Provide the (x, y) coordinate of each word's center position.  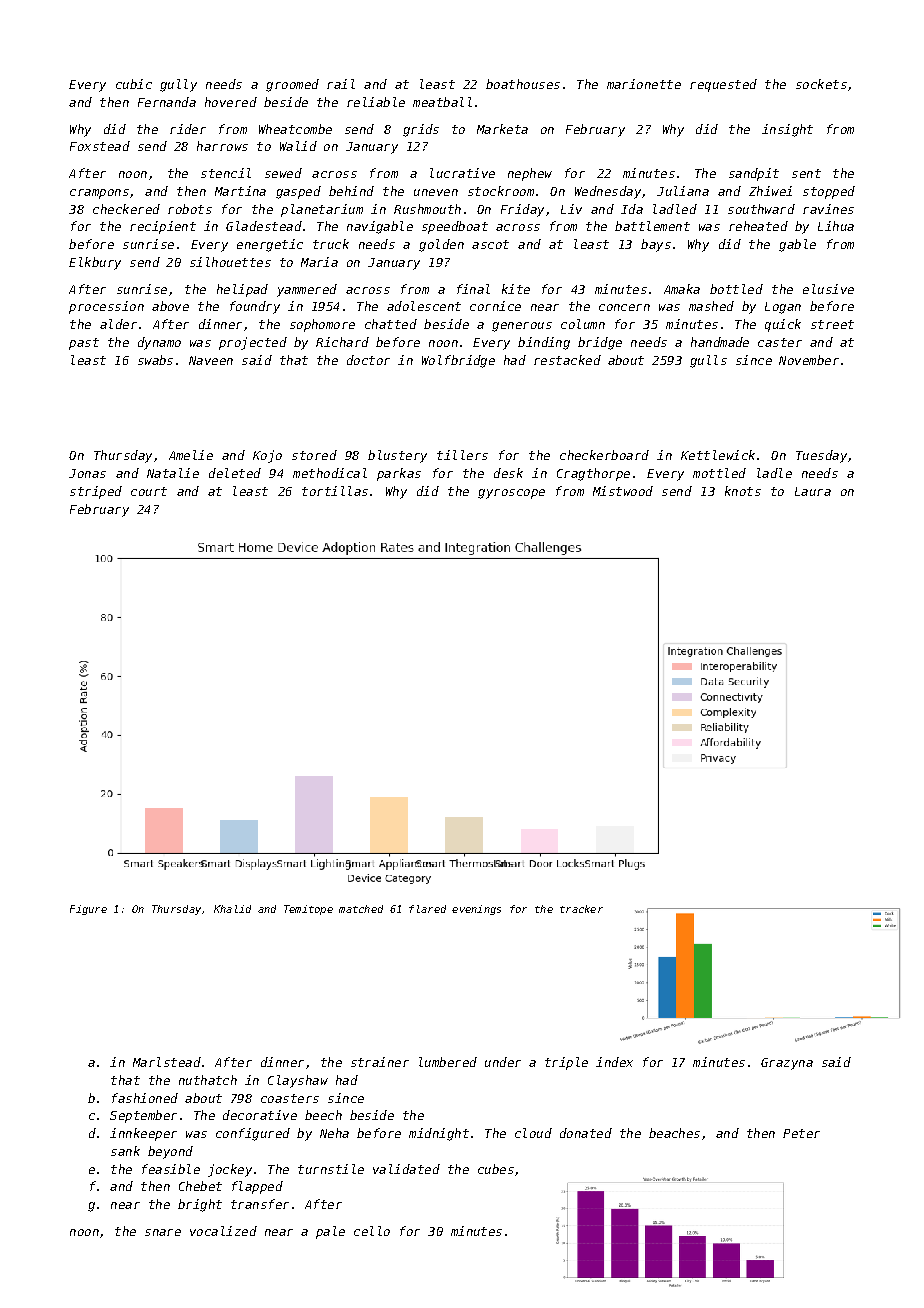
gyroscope (511, 494)
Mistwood (623, 491)
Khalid (232, 909)
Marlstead (167, 1062)
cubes (496, 1169)
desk (508, 473)
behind (351, 191)
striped (96, 492)
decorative (260, 1115)
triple (566, 1063)
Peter (801, 1133)
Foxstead (100, 146)
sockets (821, 84)
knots (743, 491)
